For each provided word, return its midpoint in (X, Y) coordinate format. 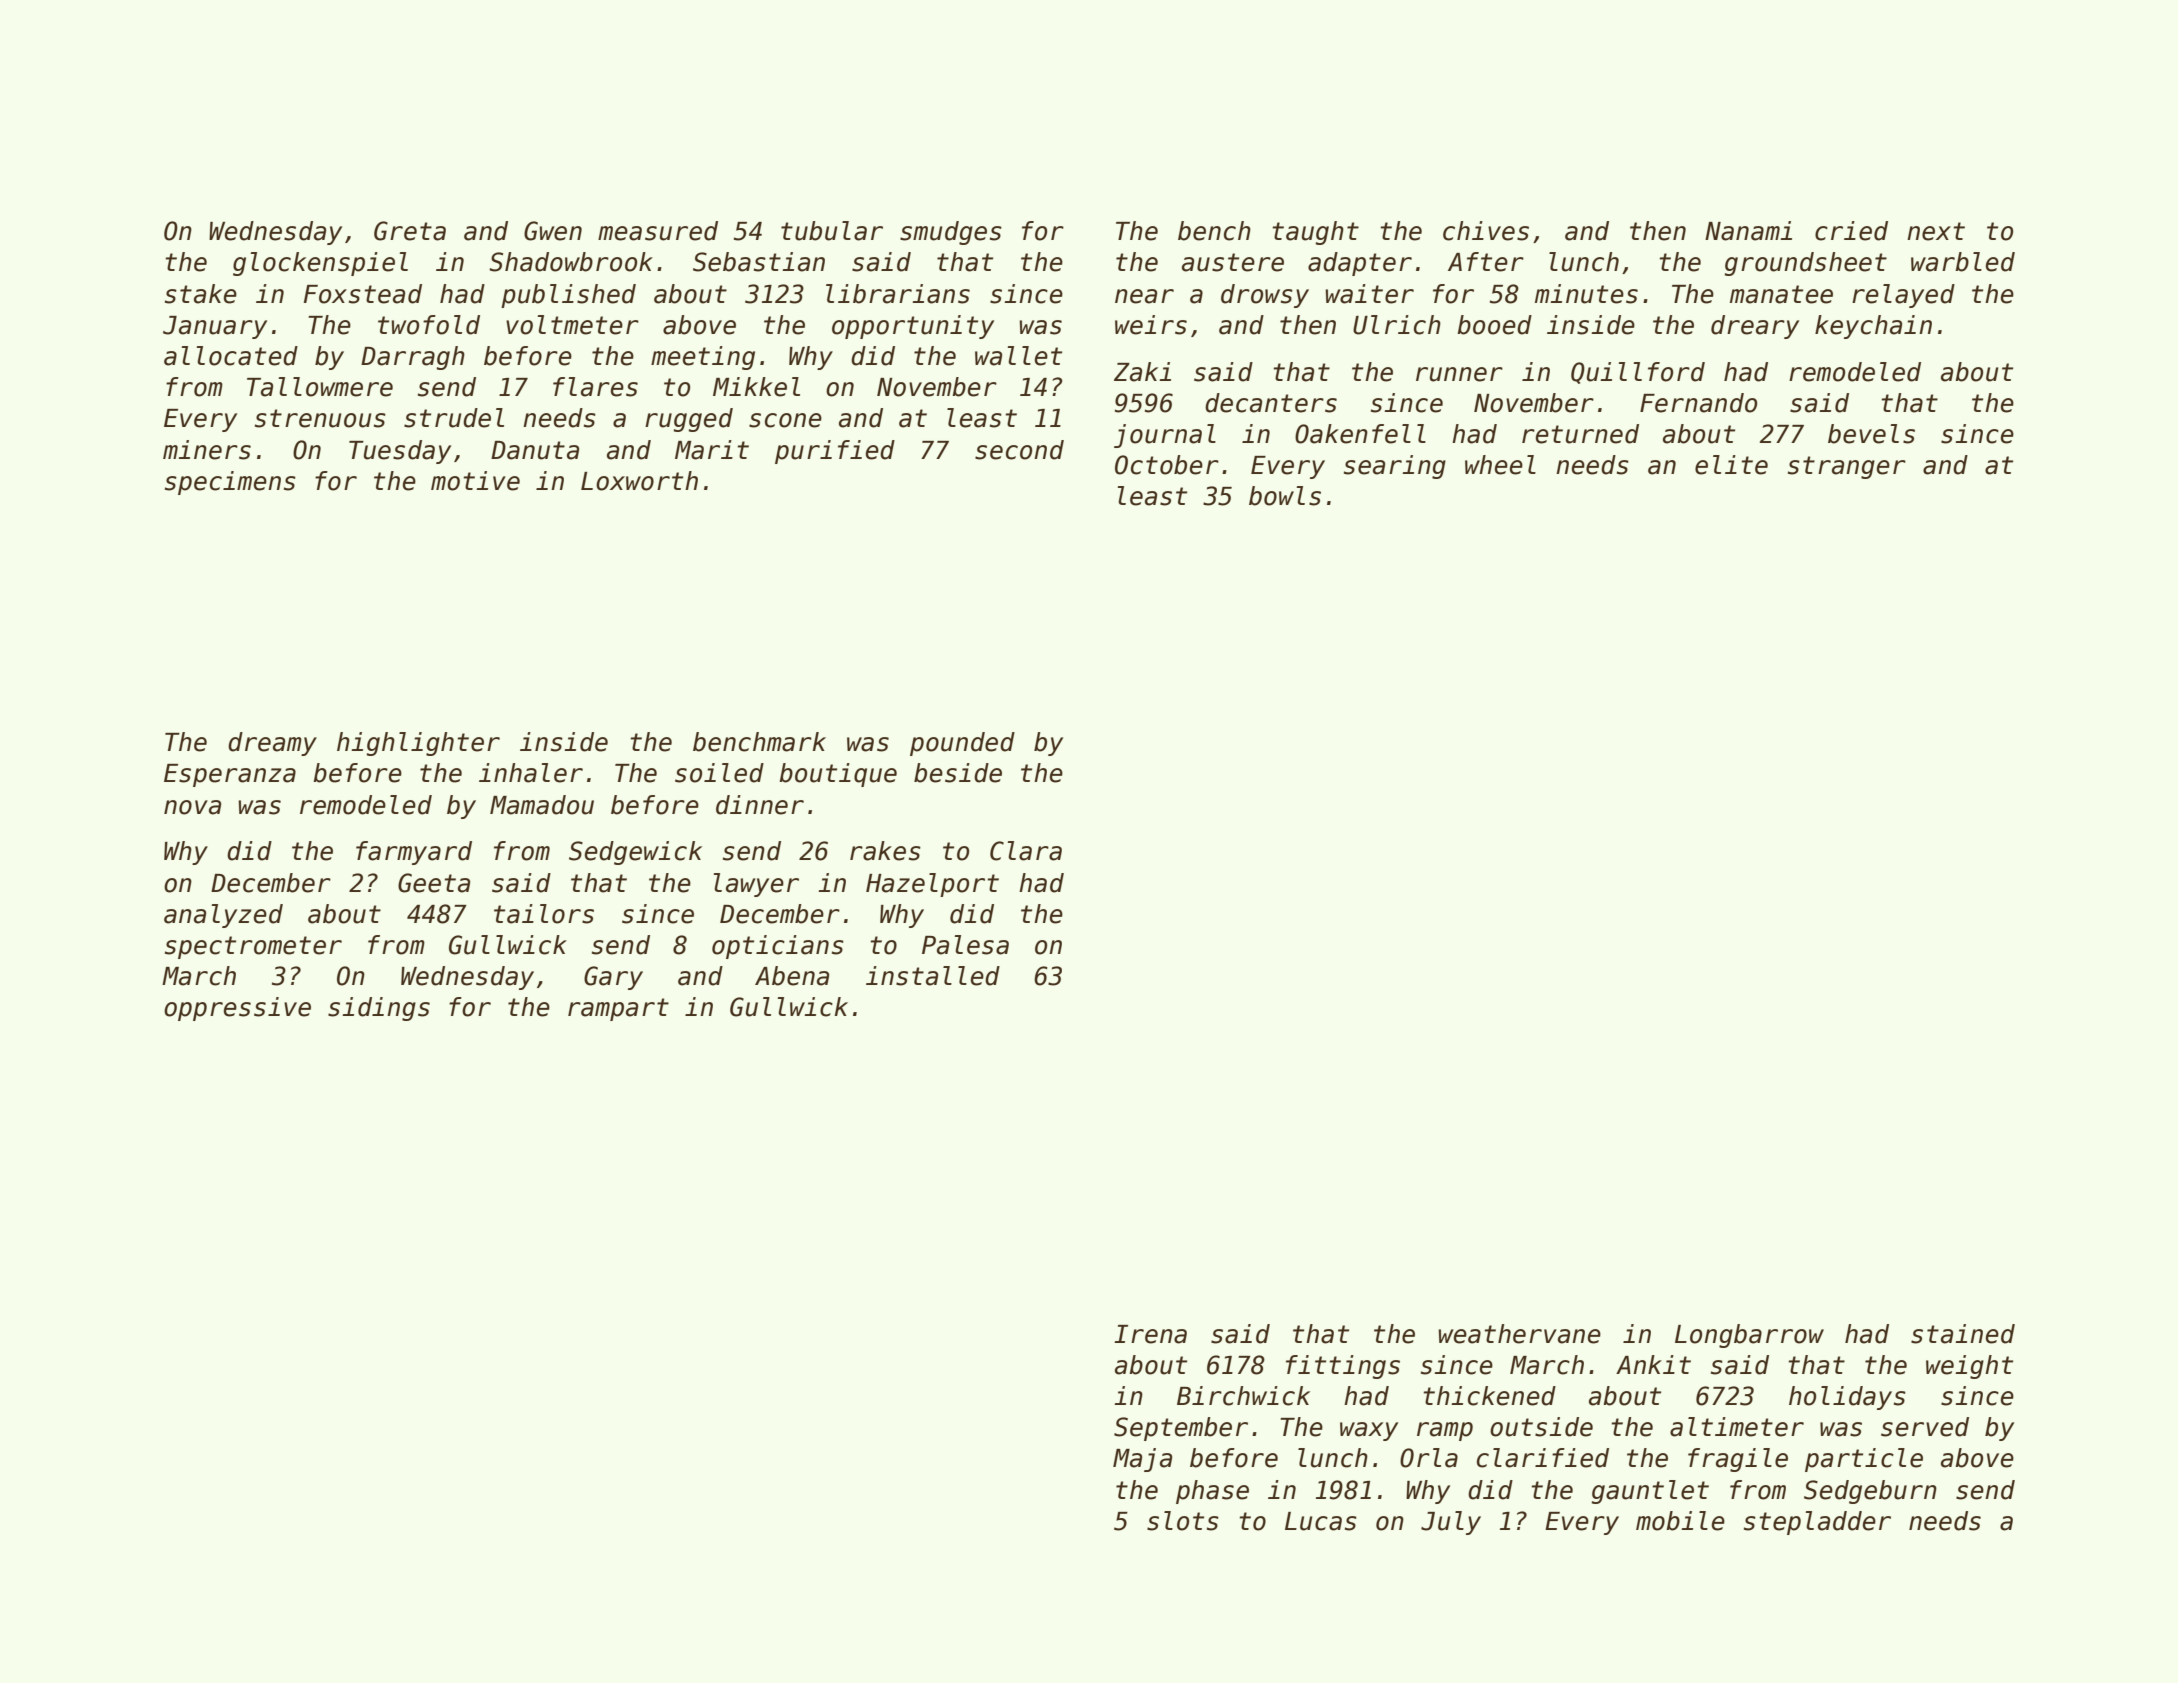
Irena (1150, 1334)
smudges (951, 233)
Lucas (1321, 1521)
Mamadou (542, 805)
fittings (1343, 1367)
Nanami (1748, 231)
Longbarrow (1749, 1336)
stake (201, 294)
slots (1183, 1521)
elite (1731, 465)
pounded (962, 744)
